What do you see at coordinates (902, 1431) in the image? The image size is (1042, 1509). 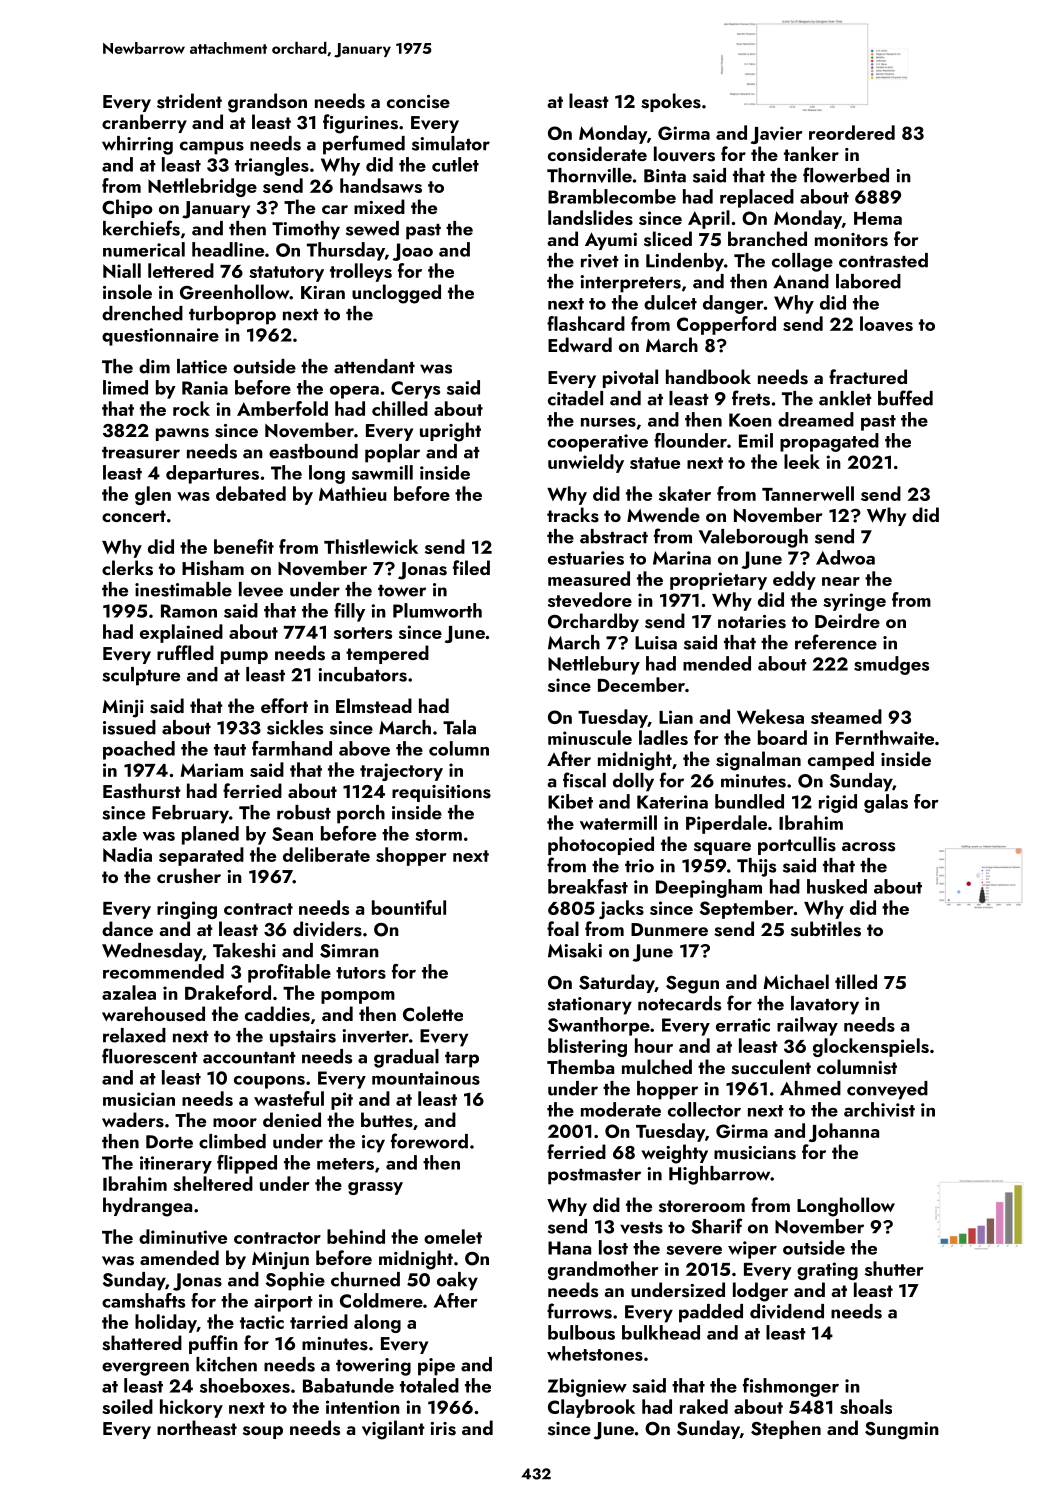 I see `Sungmin` at bounding box center [902, 1431].
